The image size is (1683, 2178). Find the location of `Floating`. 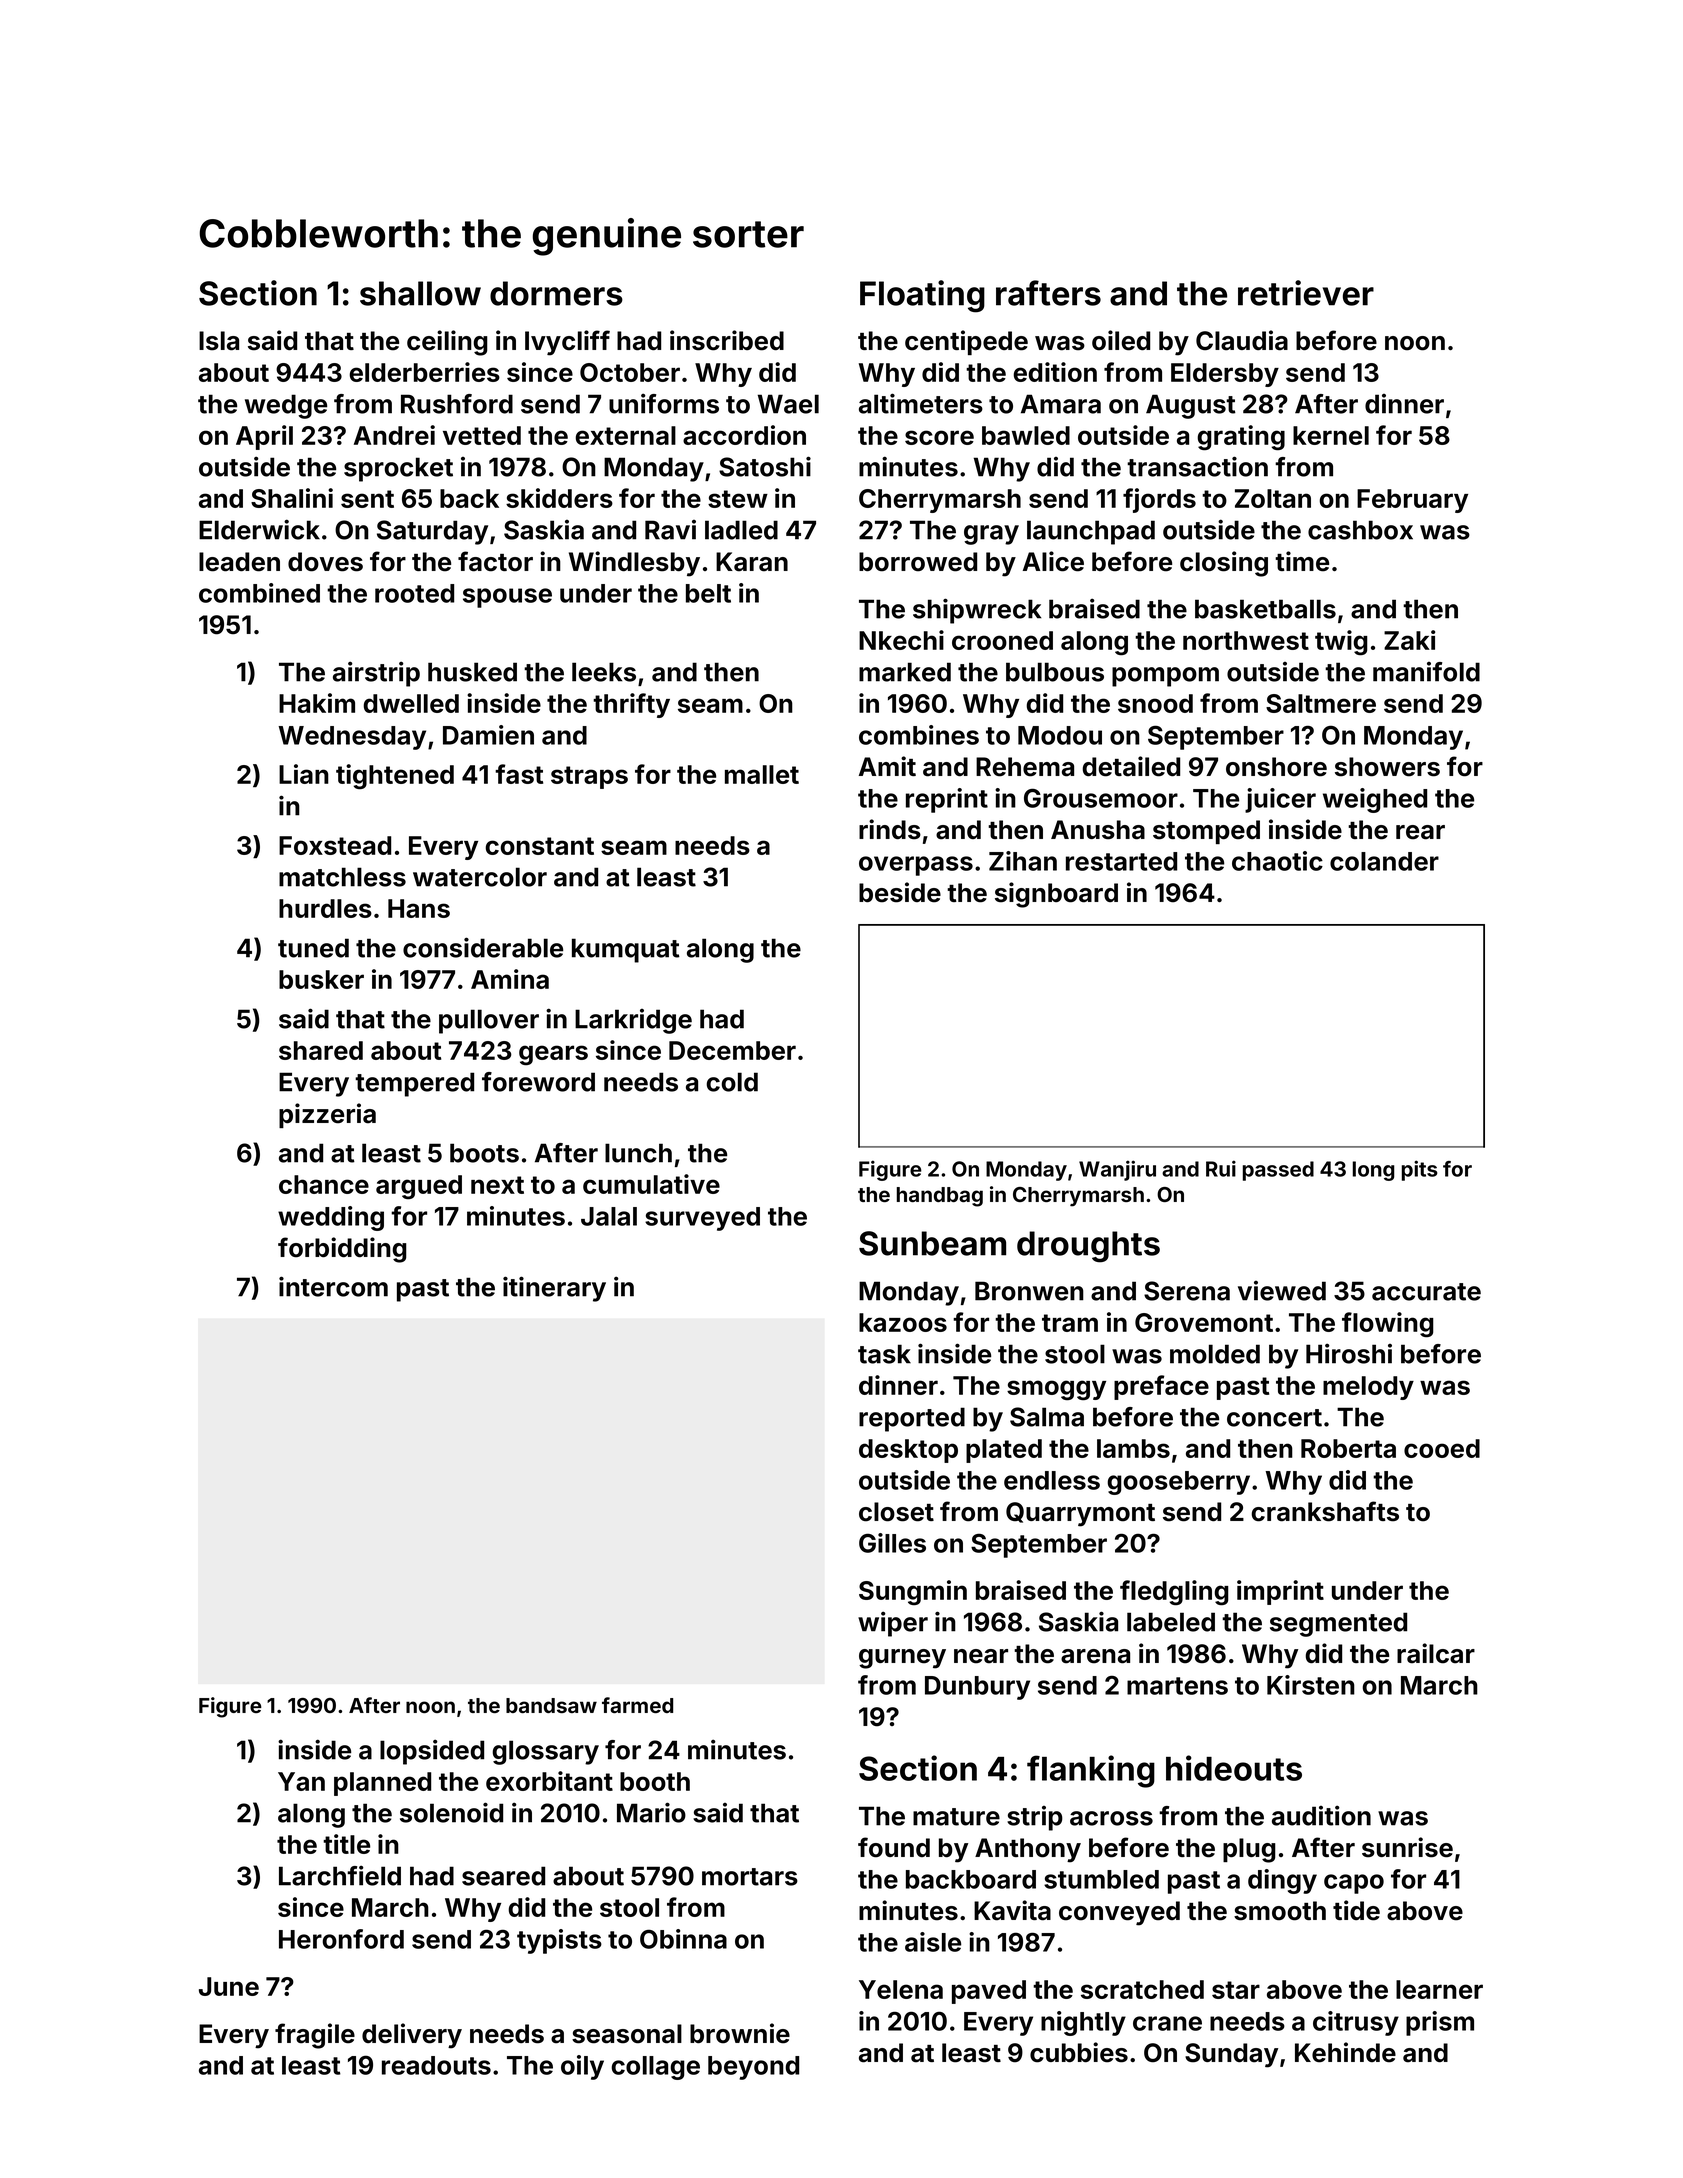

Floating is located at coordinates (922, 296).
